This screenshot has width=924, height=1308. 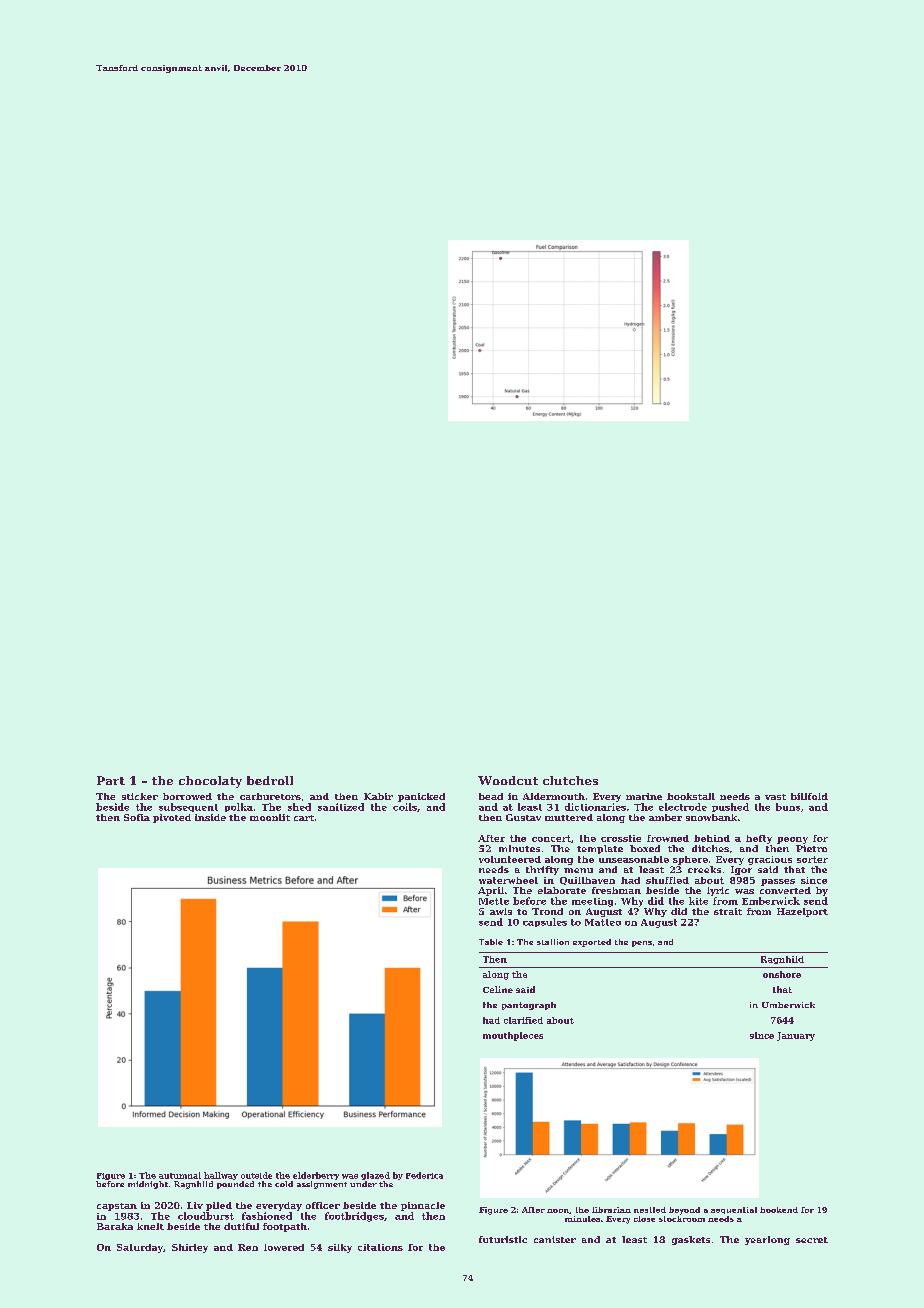 I want to click on vast, so click(x=775, y=797).
